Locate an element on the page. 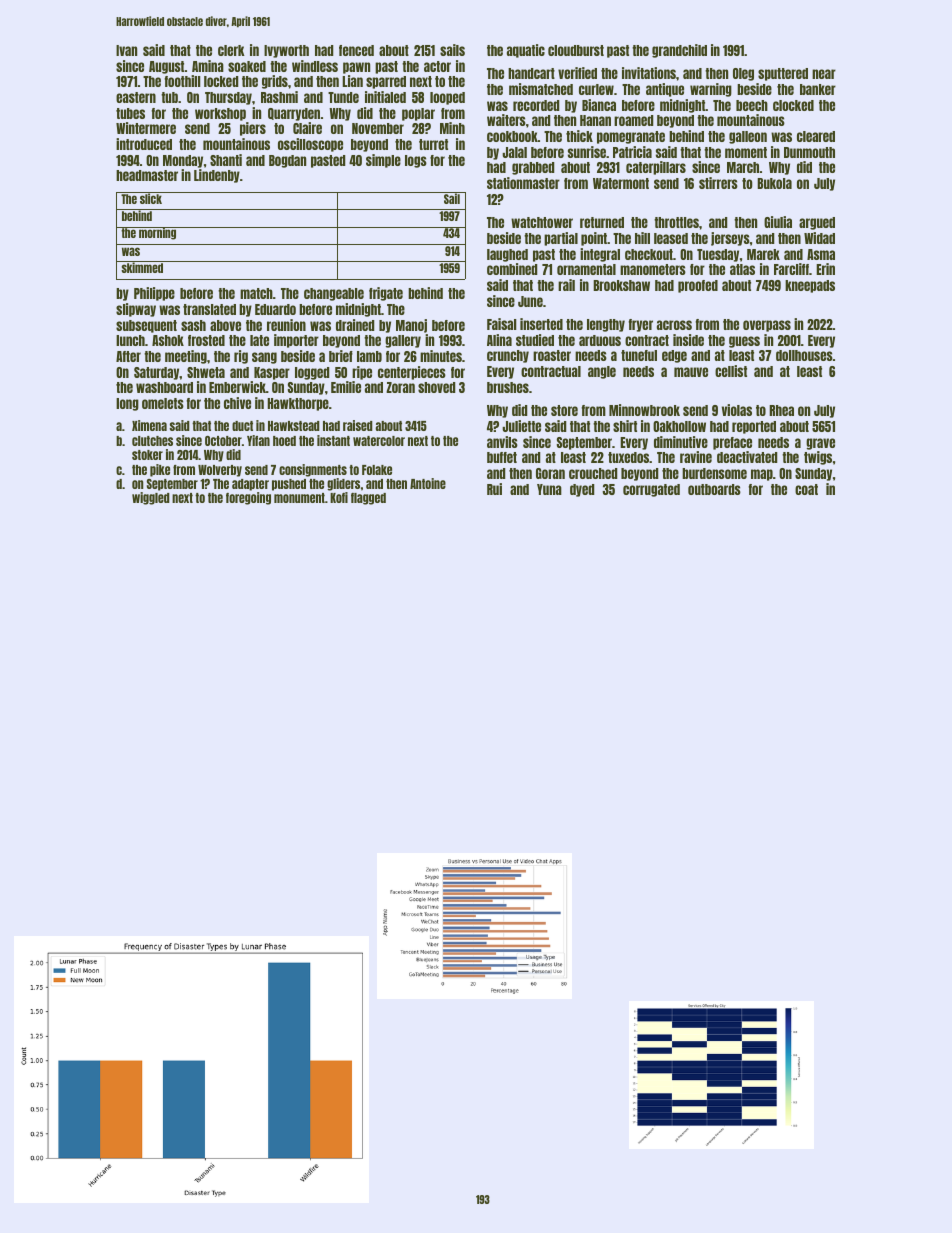 This page has width=952, height=1233. stirrers is located at coordinates (718, 183).
